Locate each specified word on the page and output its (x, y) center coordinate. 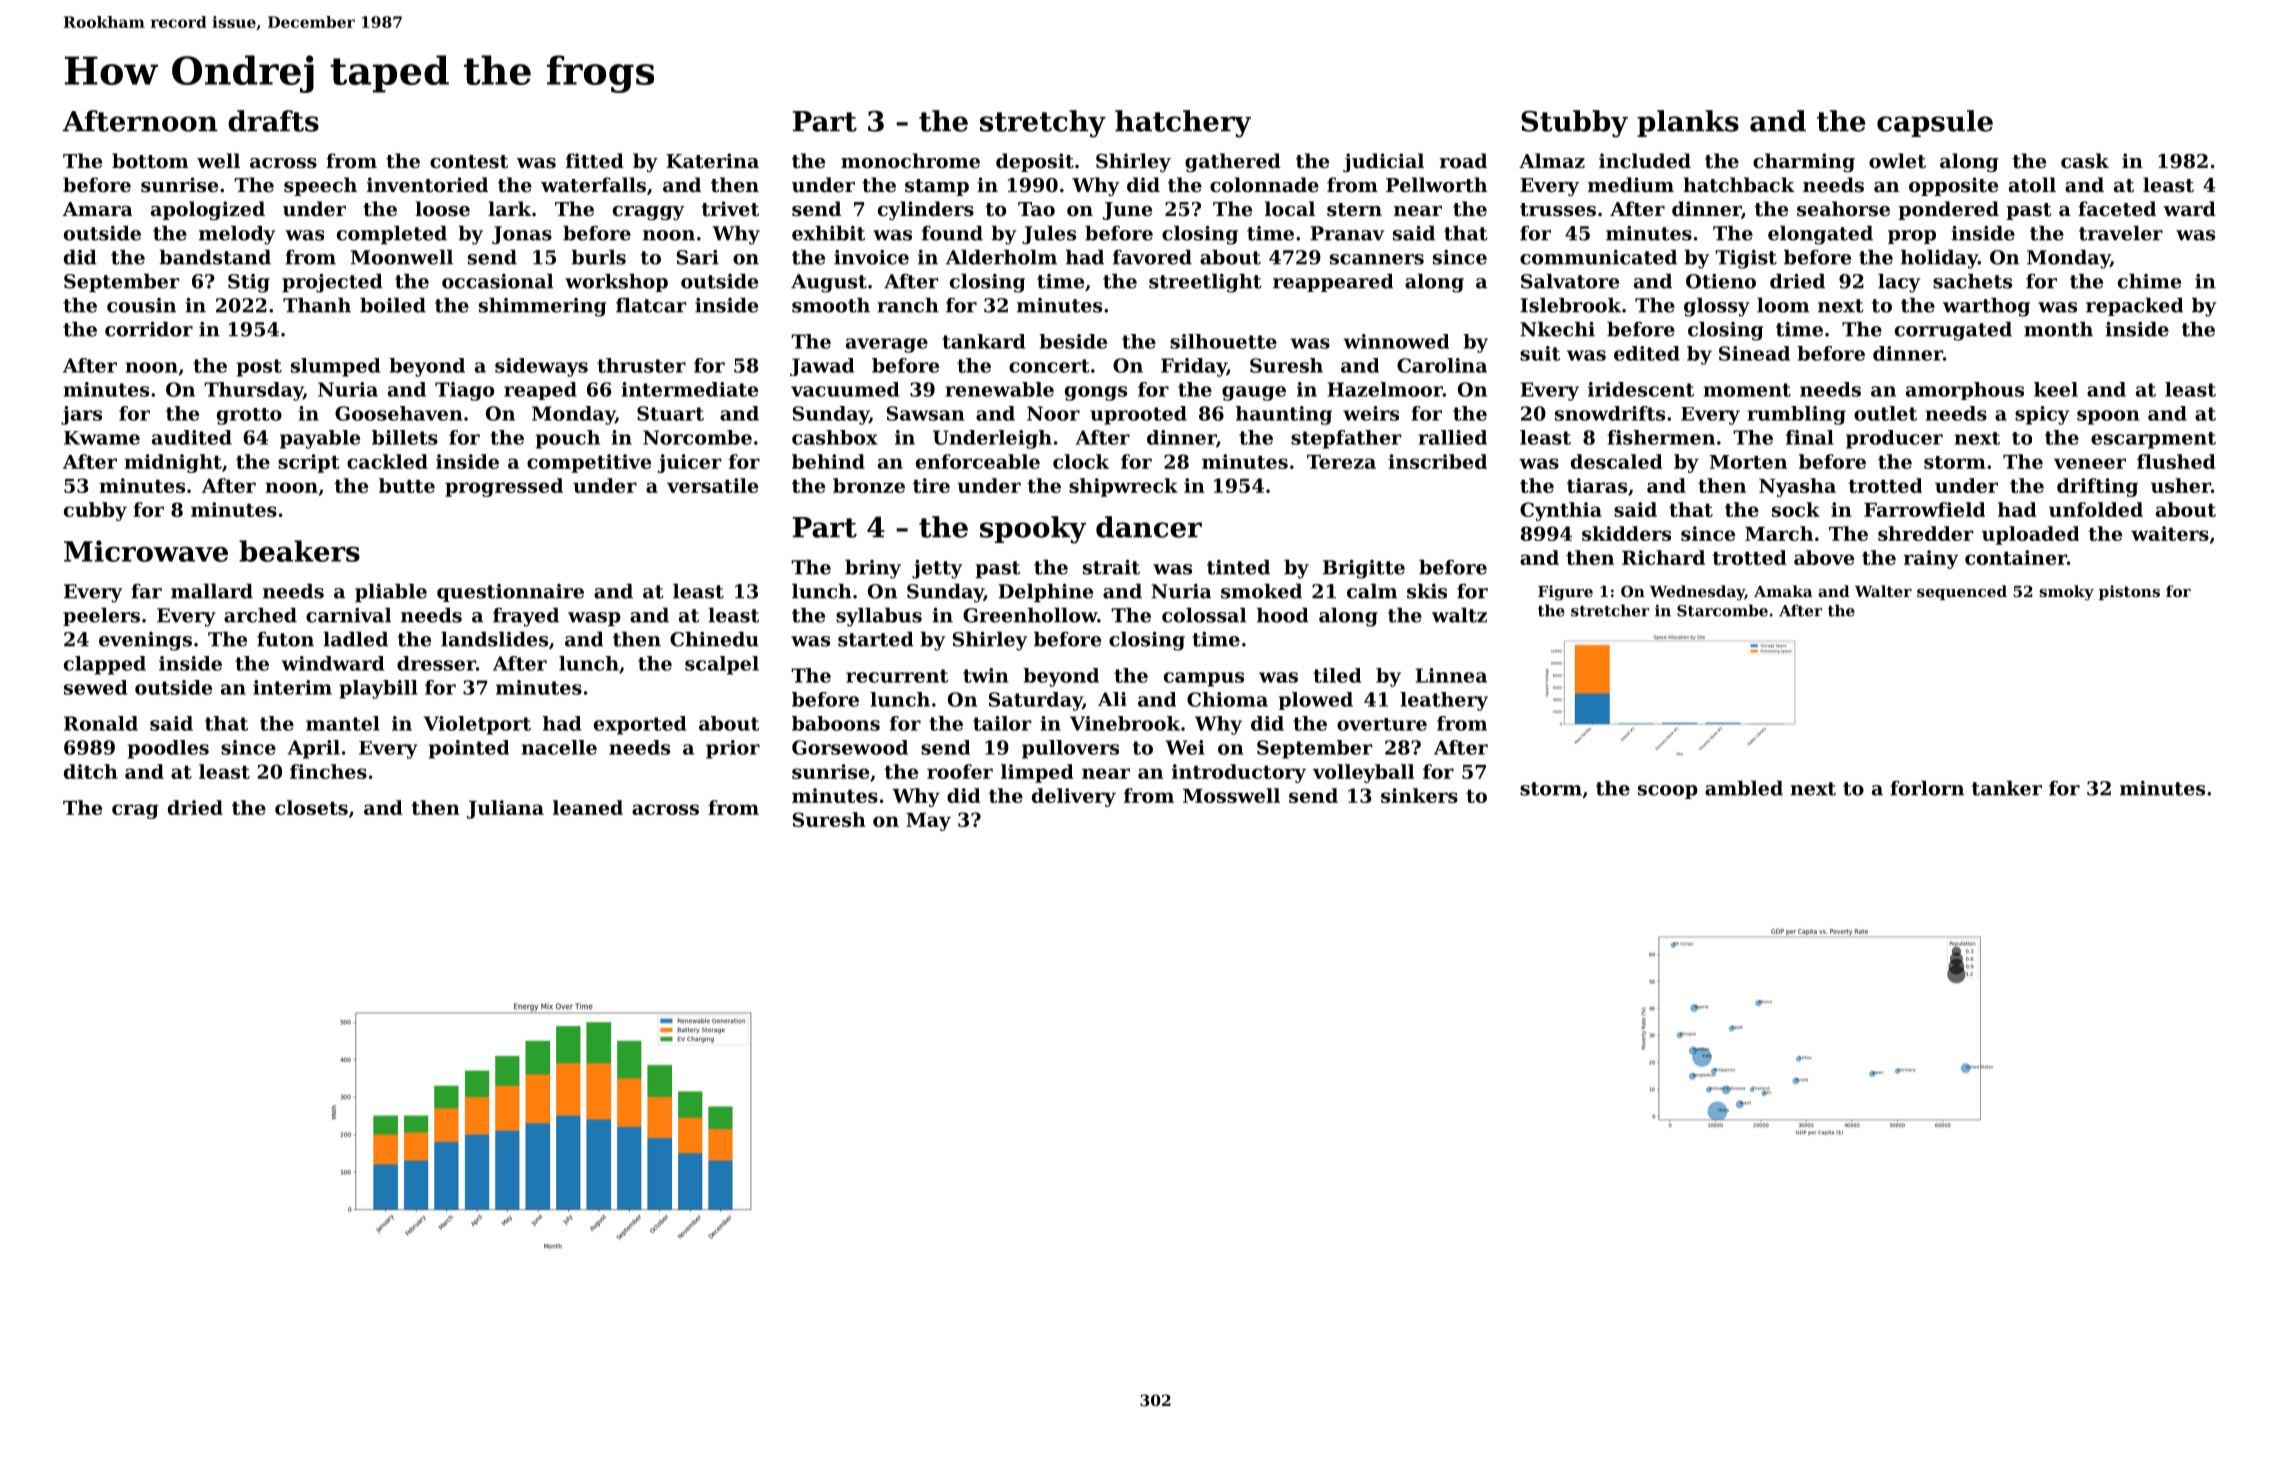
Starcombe (1722, 610)
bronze (869, 485)
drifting (2097, 487)
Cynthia (1561, 511)
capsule (1935, 123)
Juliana (505, 809)
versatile (712, 485)
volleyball (1363, 773)
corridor (149, 329)
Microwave (146, 551)
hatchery (1183, 124)
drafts (273, 121)
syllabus (879, 617)
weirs (1371, 413)
